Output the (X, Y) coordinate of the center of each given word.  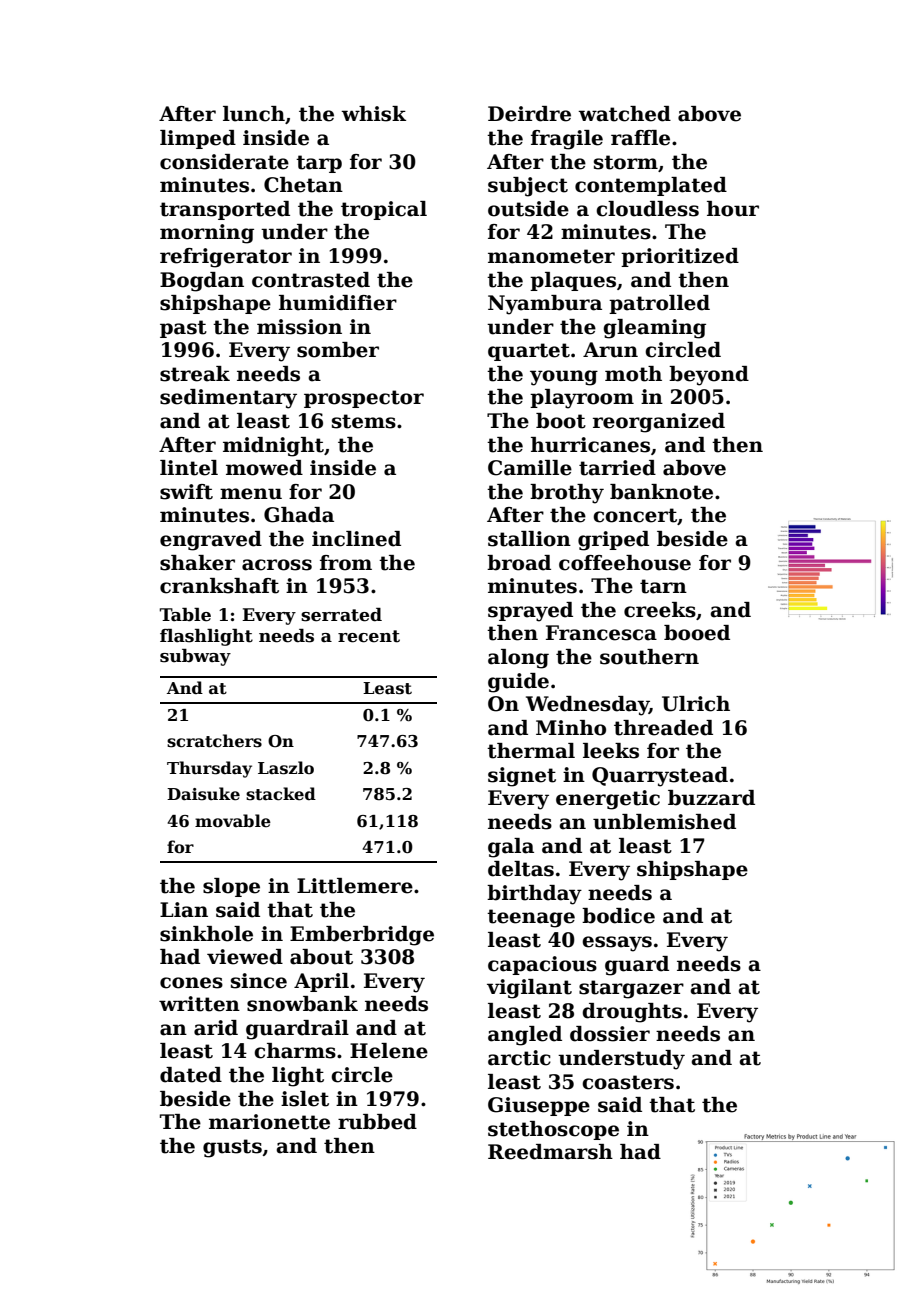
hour (733, 209)
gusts (232, 1148)
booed (697, 633)
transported (225, 210)
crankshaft (219, 586)
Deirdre (529, 114)
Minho (571, 728)
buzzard (711, 798)
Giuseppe (539, 1106)
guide (518, 683)
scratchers (214, 741)
